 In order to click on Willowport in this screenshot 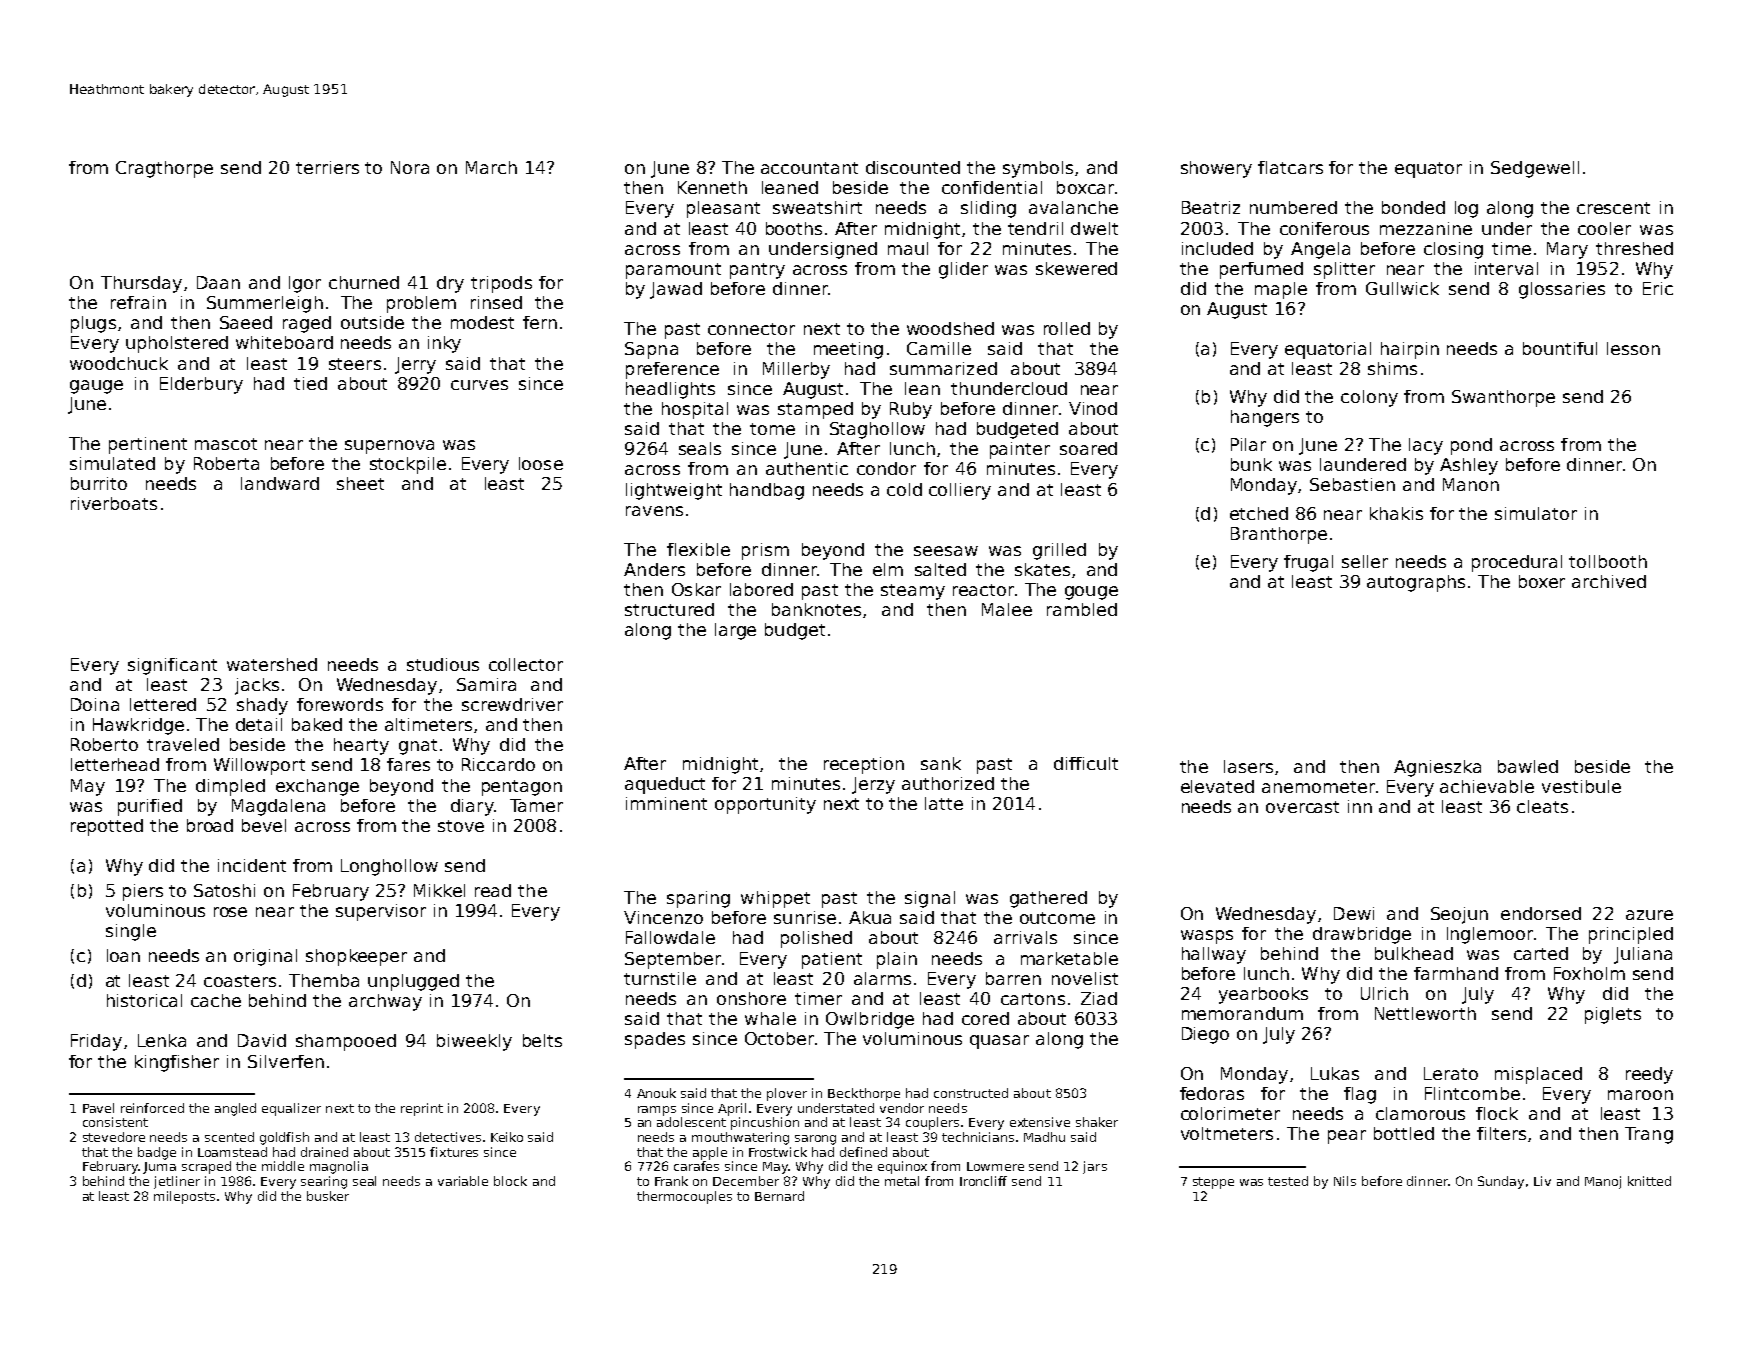, I will do `click(259, 766)`.
